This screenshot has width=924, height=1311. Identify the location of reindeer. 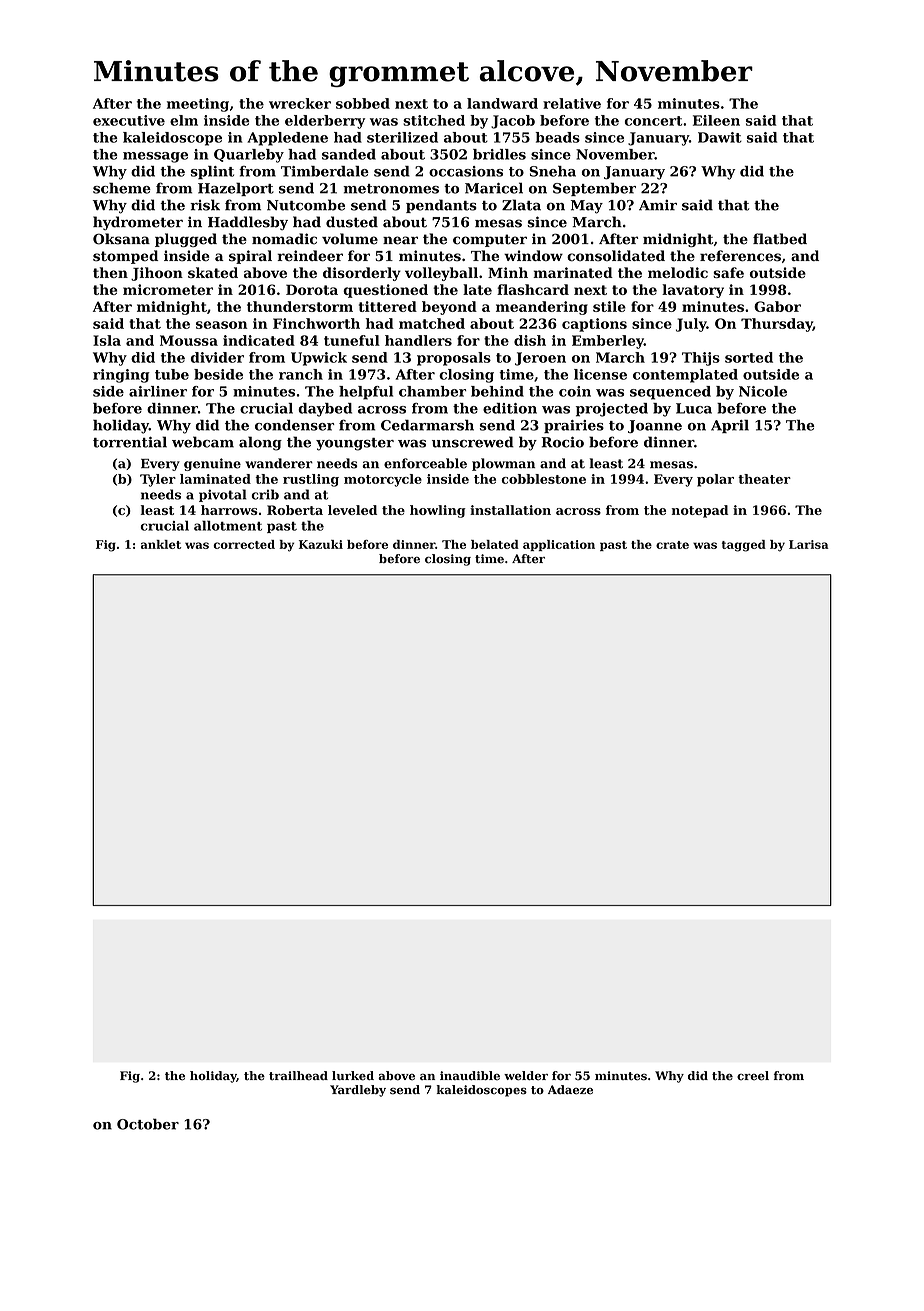
(310, 256).
